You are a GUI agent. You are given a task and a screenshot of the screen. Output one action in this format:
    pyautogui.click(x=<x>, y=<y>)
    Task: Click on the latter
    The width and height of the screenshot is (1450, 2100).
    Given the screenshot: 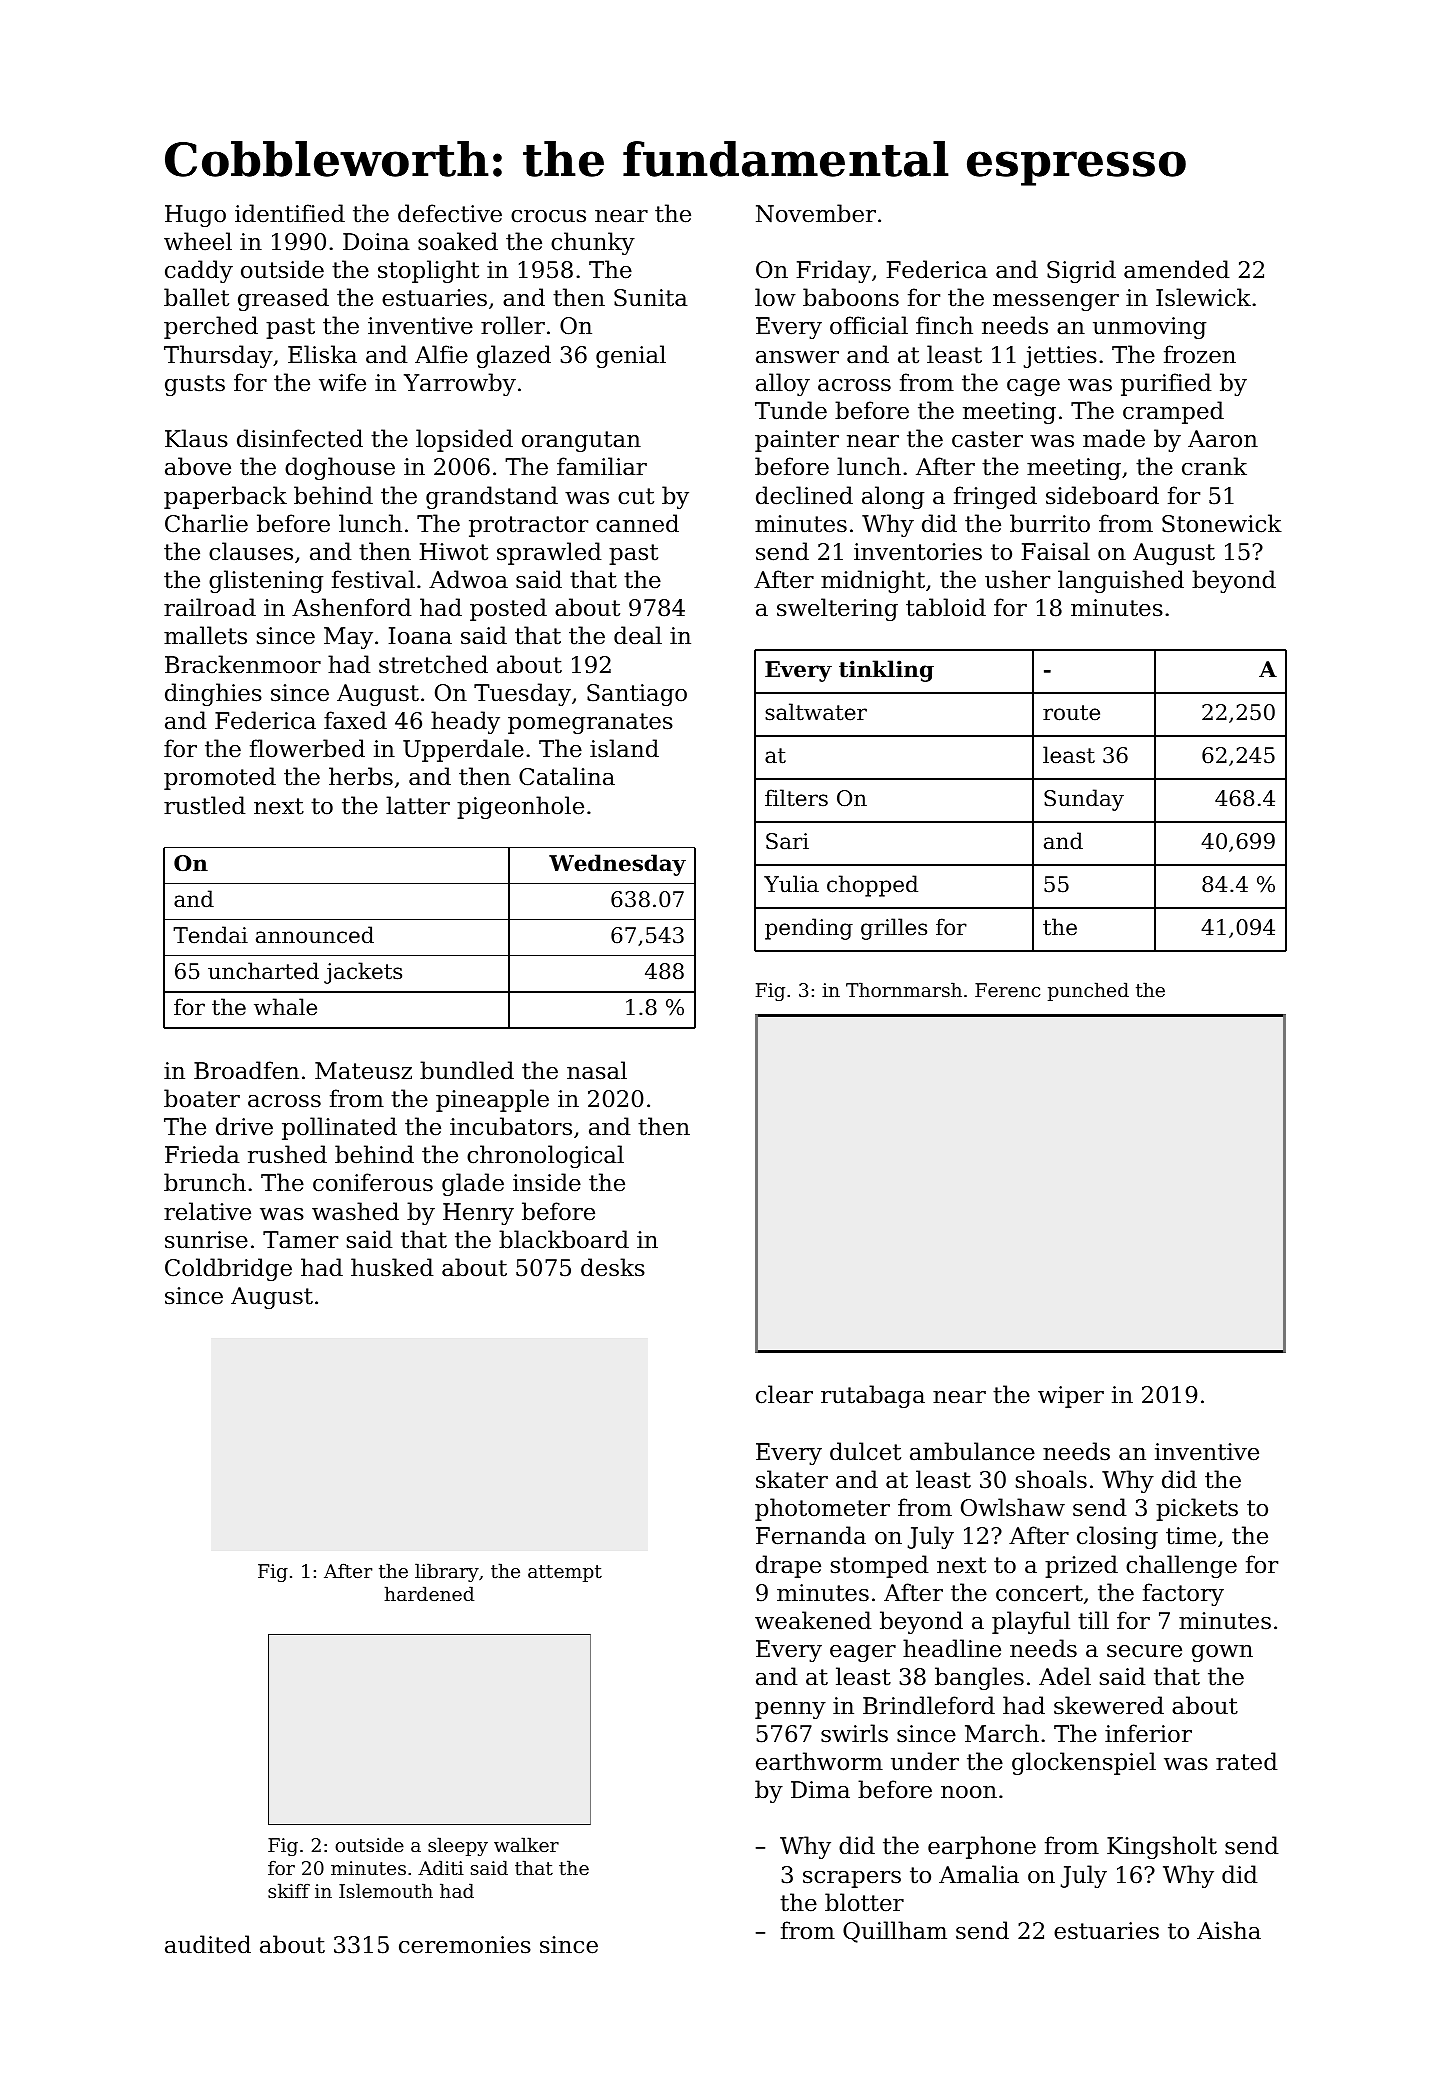 What is the action you would take?
    pyautogui.click(x=418, y=805)
